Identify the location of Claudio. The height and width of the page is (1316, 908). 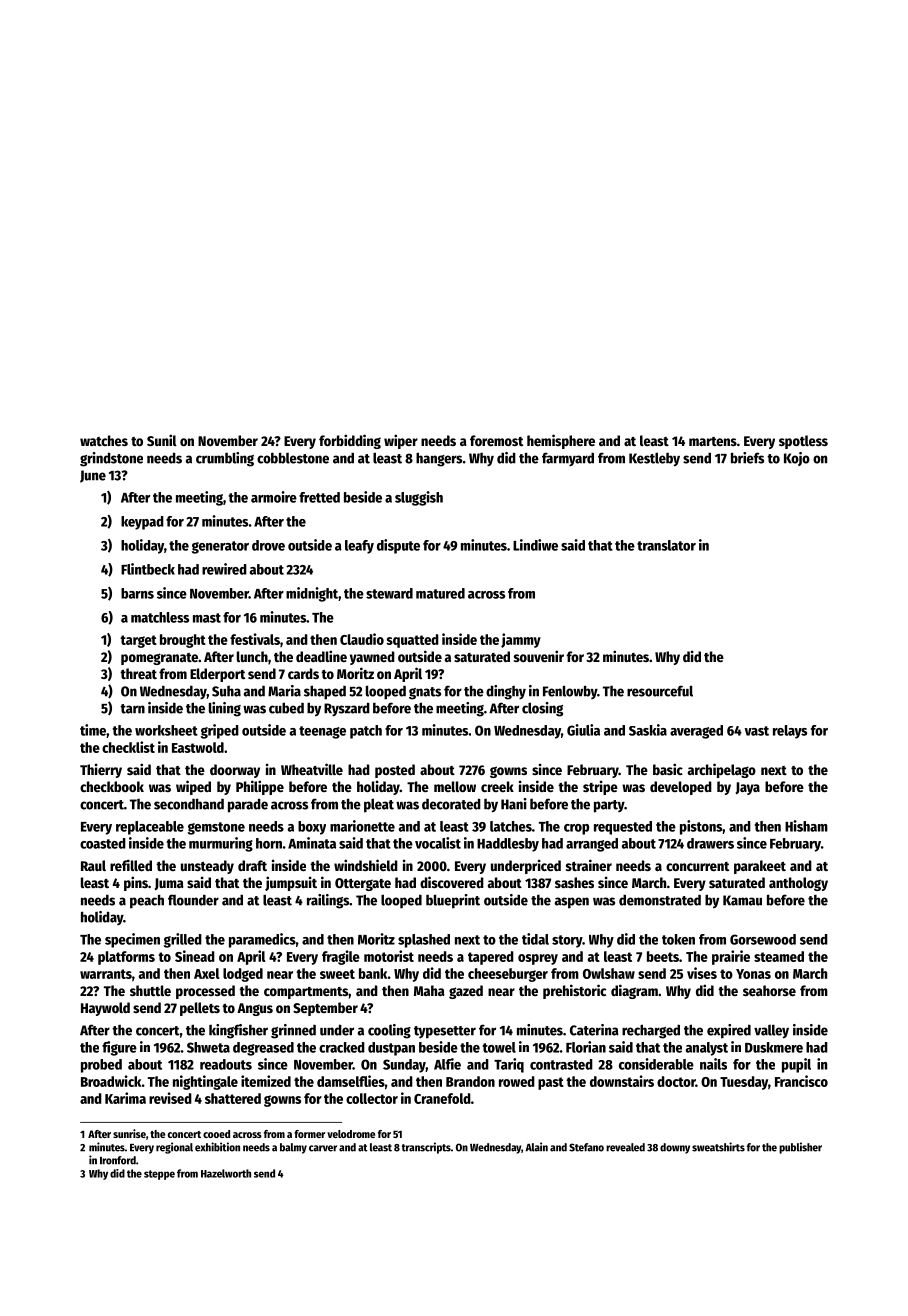
(362, 639).
